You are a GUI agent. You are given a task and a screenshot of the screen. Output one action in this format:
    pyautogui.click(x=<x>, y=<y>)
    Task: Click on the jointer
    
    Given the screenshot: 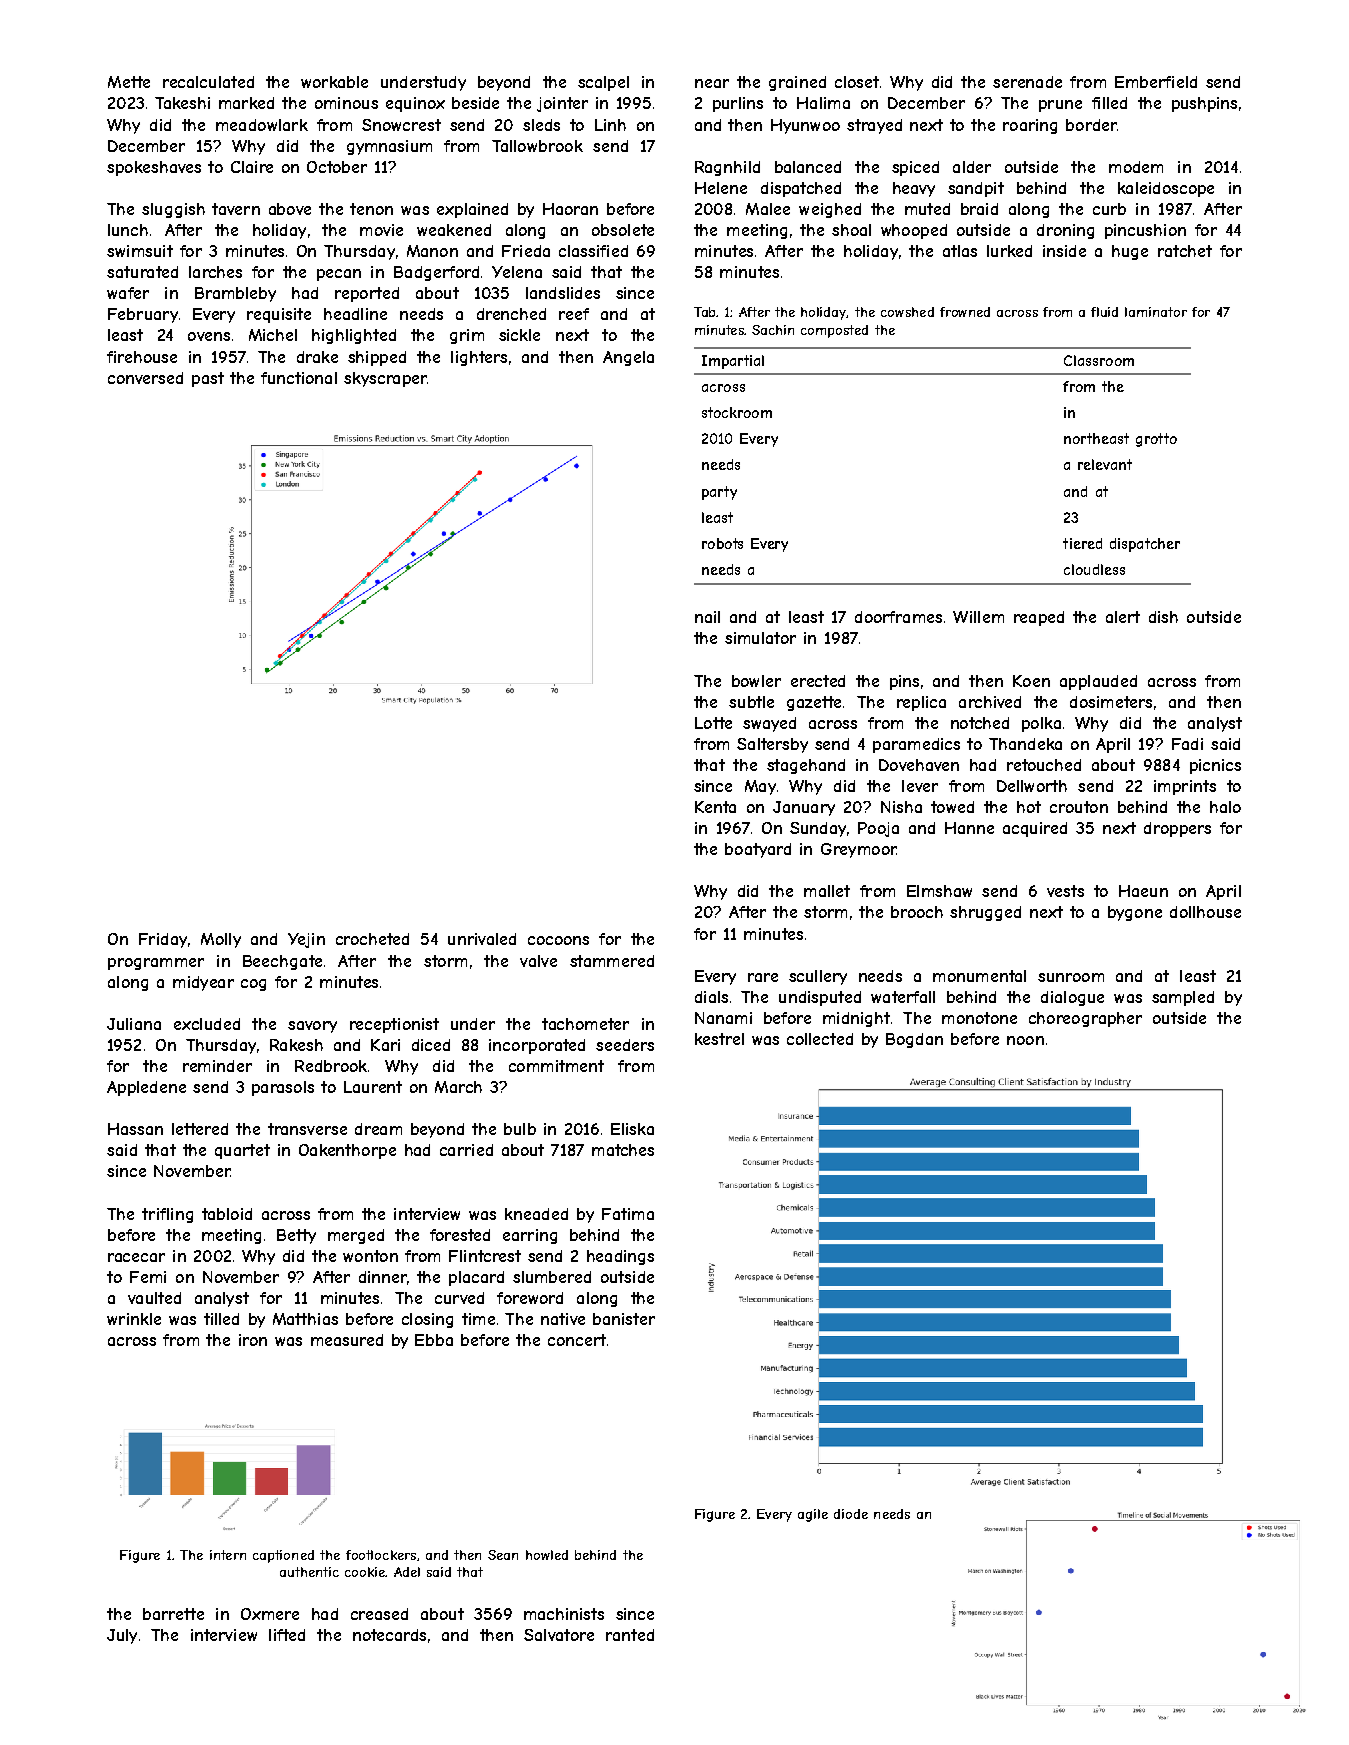 What is the action you would take?
    pyautogui.click(x=562, y=104)
